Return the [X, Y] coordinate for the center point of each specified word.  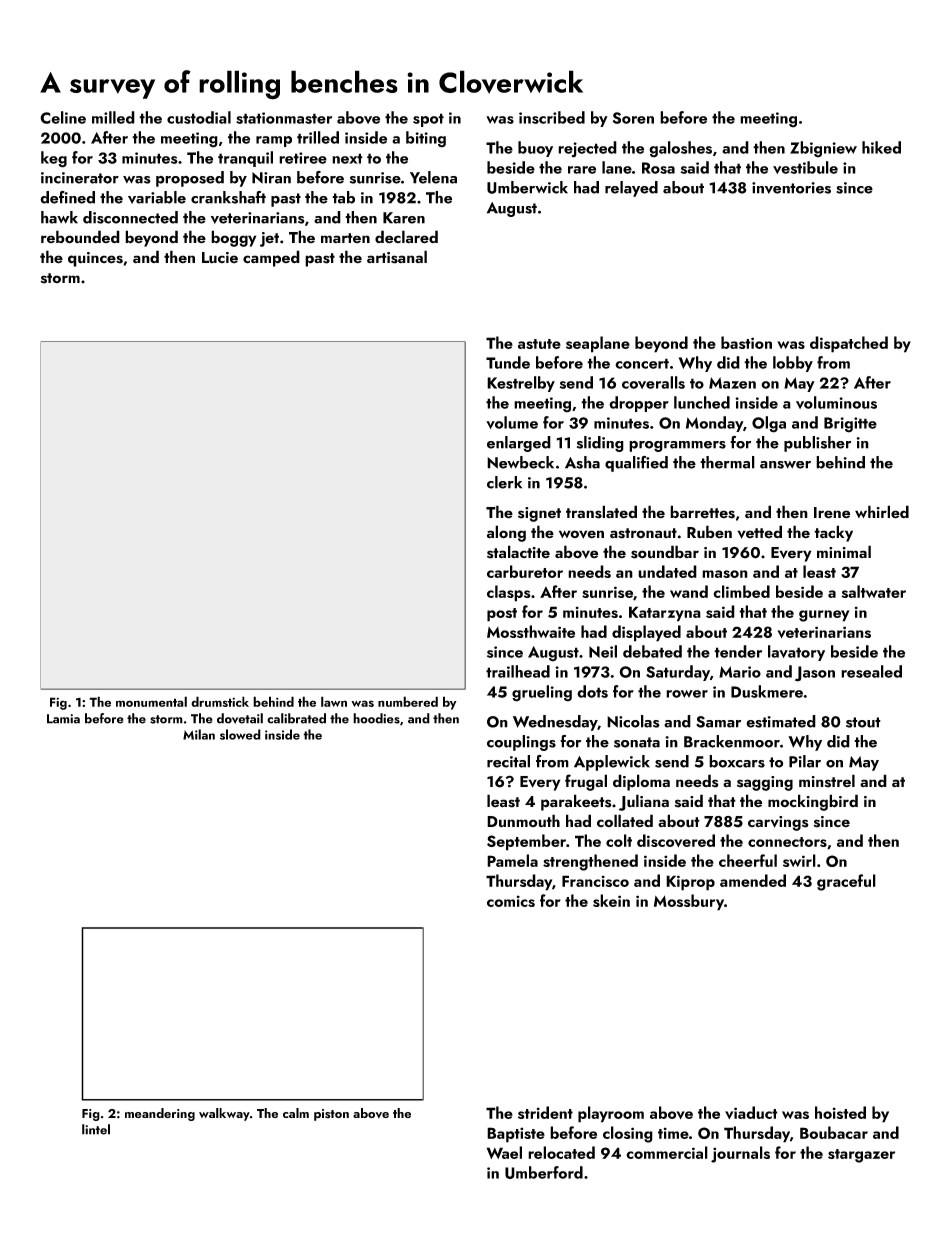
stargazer [861, 1156]
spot [428, 120]
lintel [96, 1129]
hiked [881, 147]
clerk [504, 482]
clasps [509, 593]
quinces [95, 259]
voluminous [836, 402]
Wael [504, 1152]
